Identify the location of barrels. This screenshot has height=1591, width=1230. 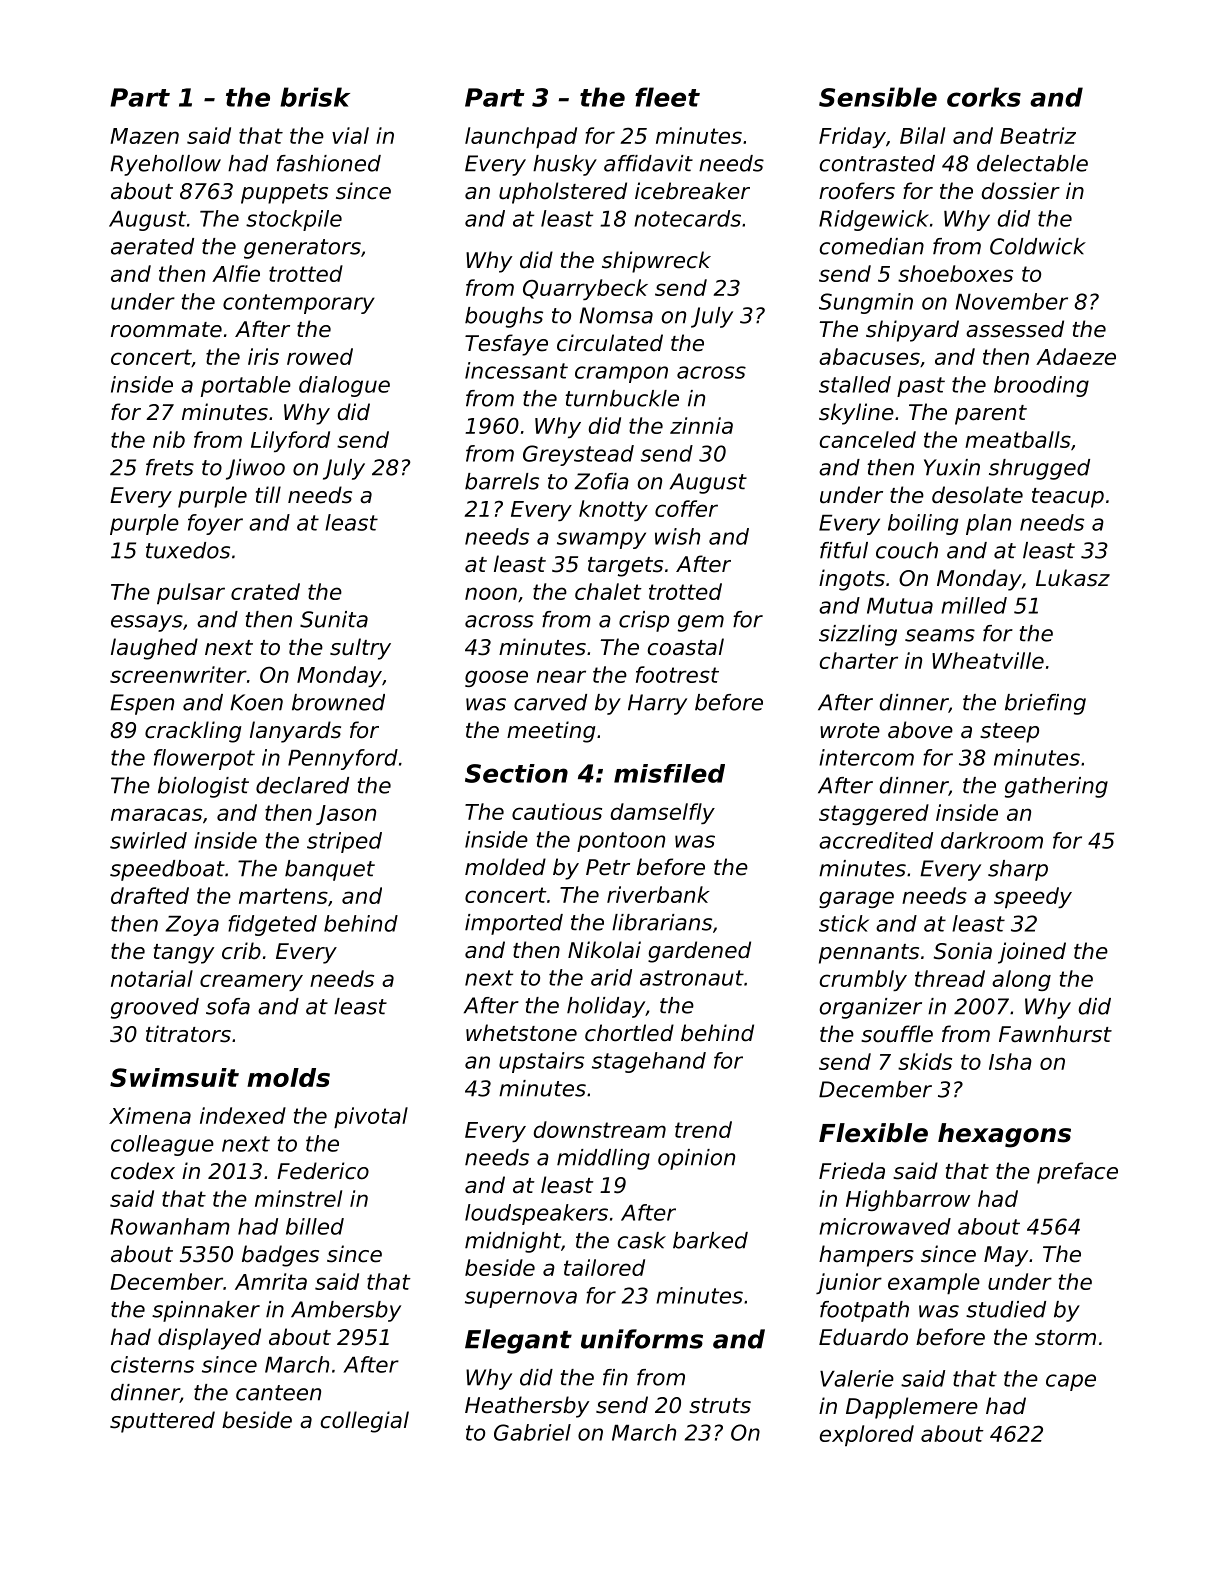
(502, 481).
